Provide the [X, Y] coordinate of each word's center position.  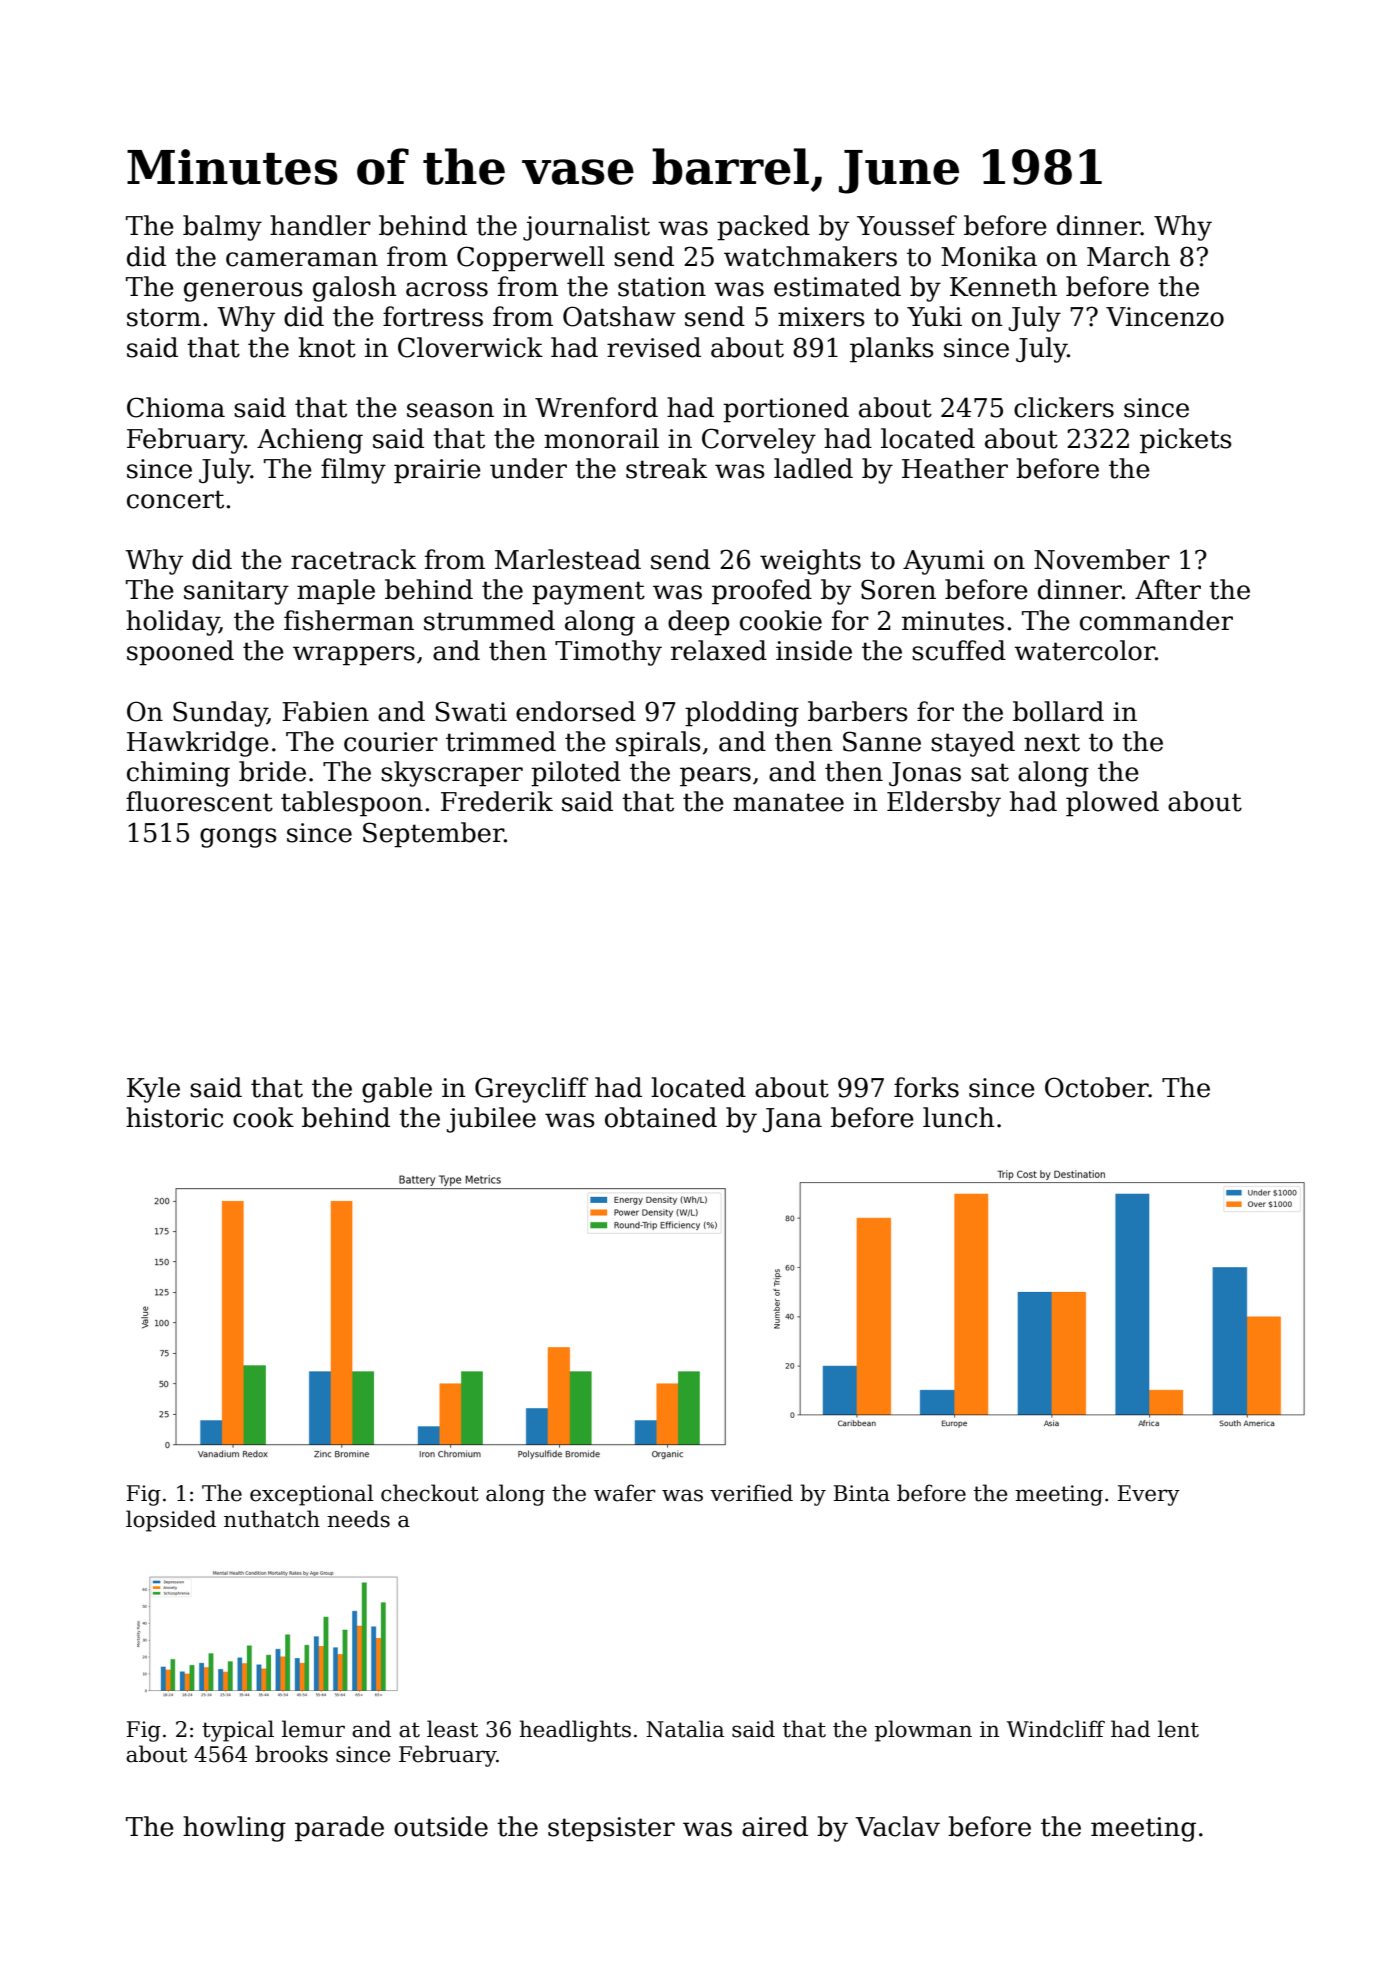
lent [1178, 1729]
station [662, 287]
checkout [430, 1493]
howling [234, 1829]
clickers [1064, 407]
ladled [813, 468]
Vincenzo [1165, 317]
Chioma [176, 407]
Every [1148, 1495]
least [452, 1729]
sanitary [236, 592]
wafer [625, 1493]
